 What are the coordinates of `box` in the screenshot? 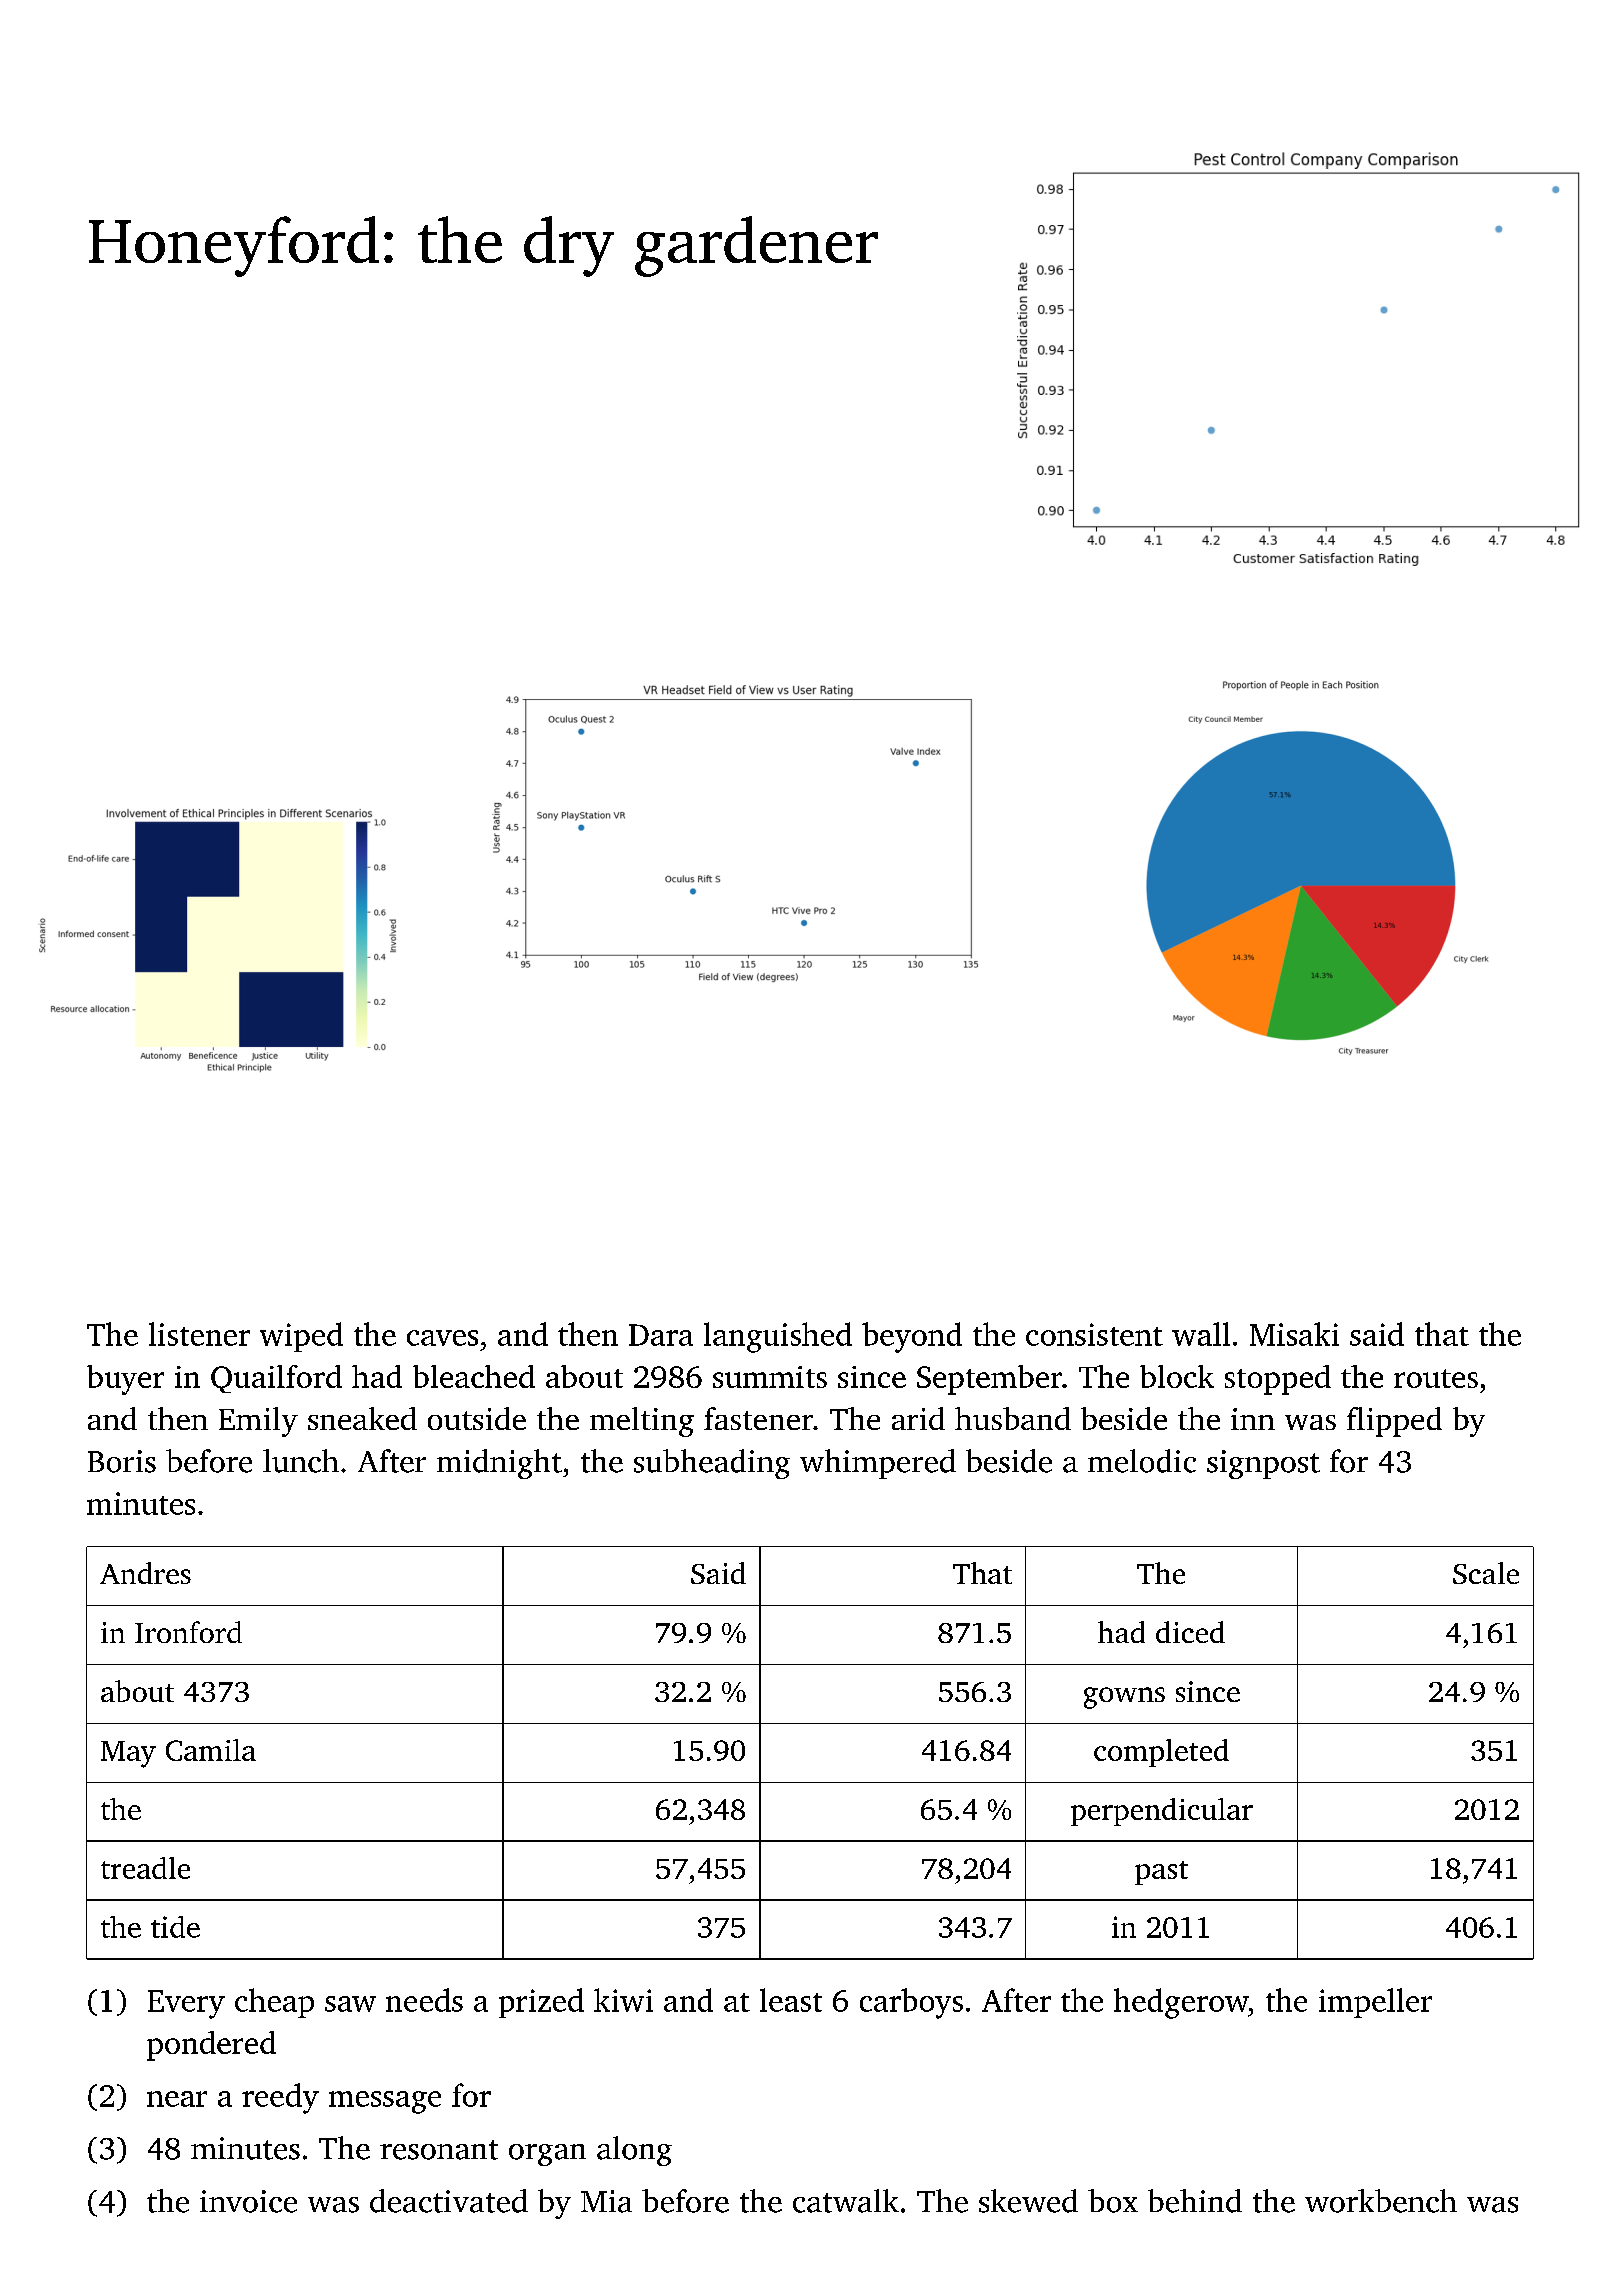 It's located at (1113, 2201).
